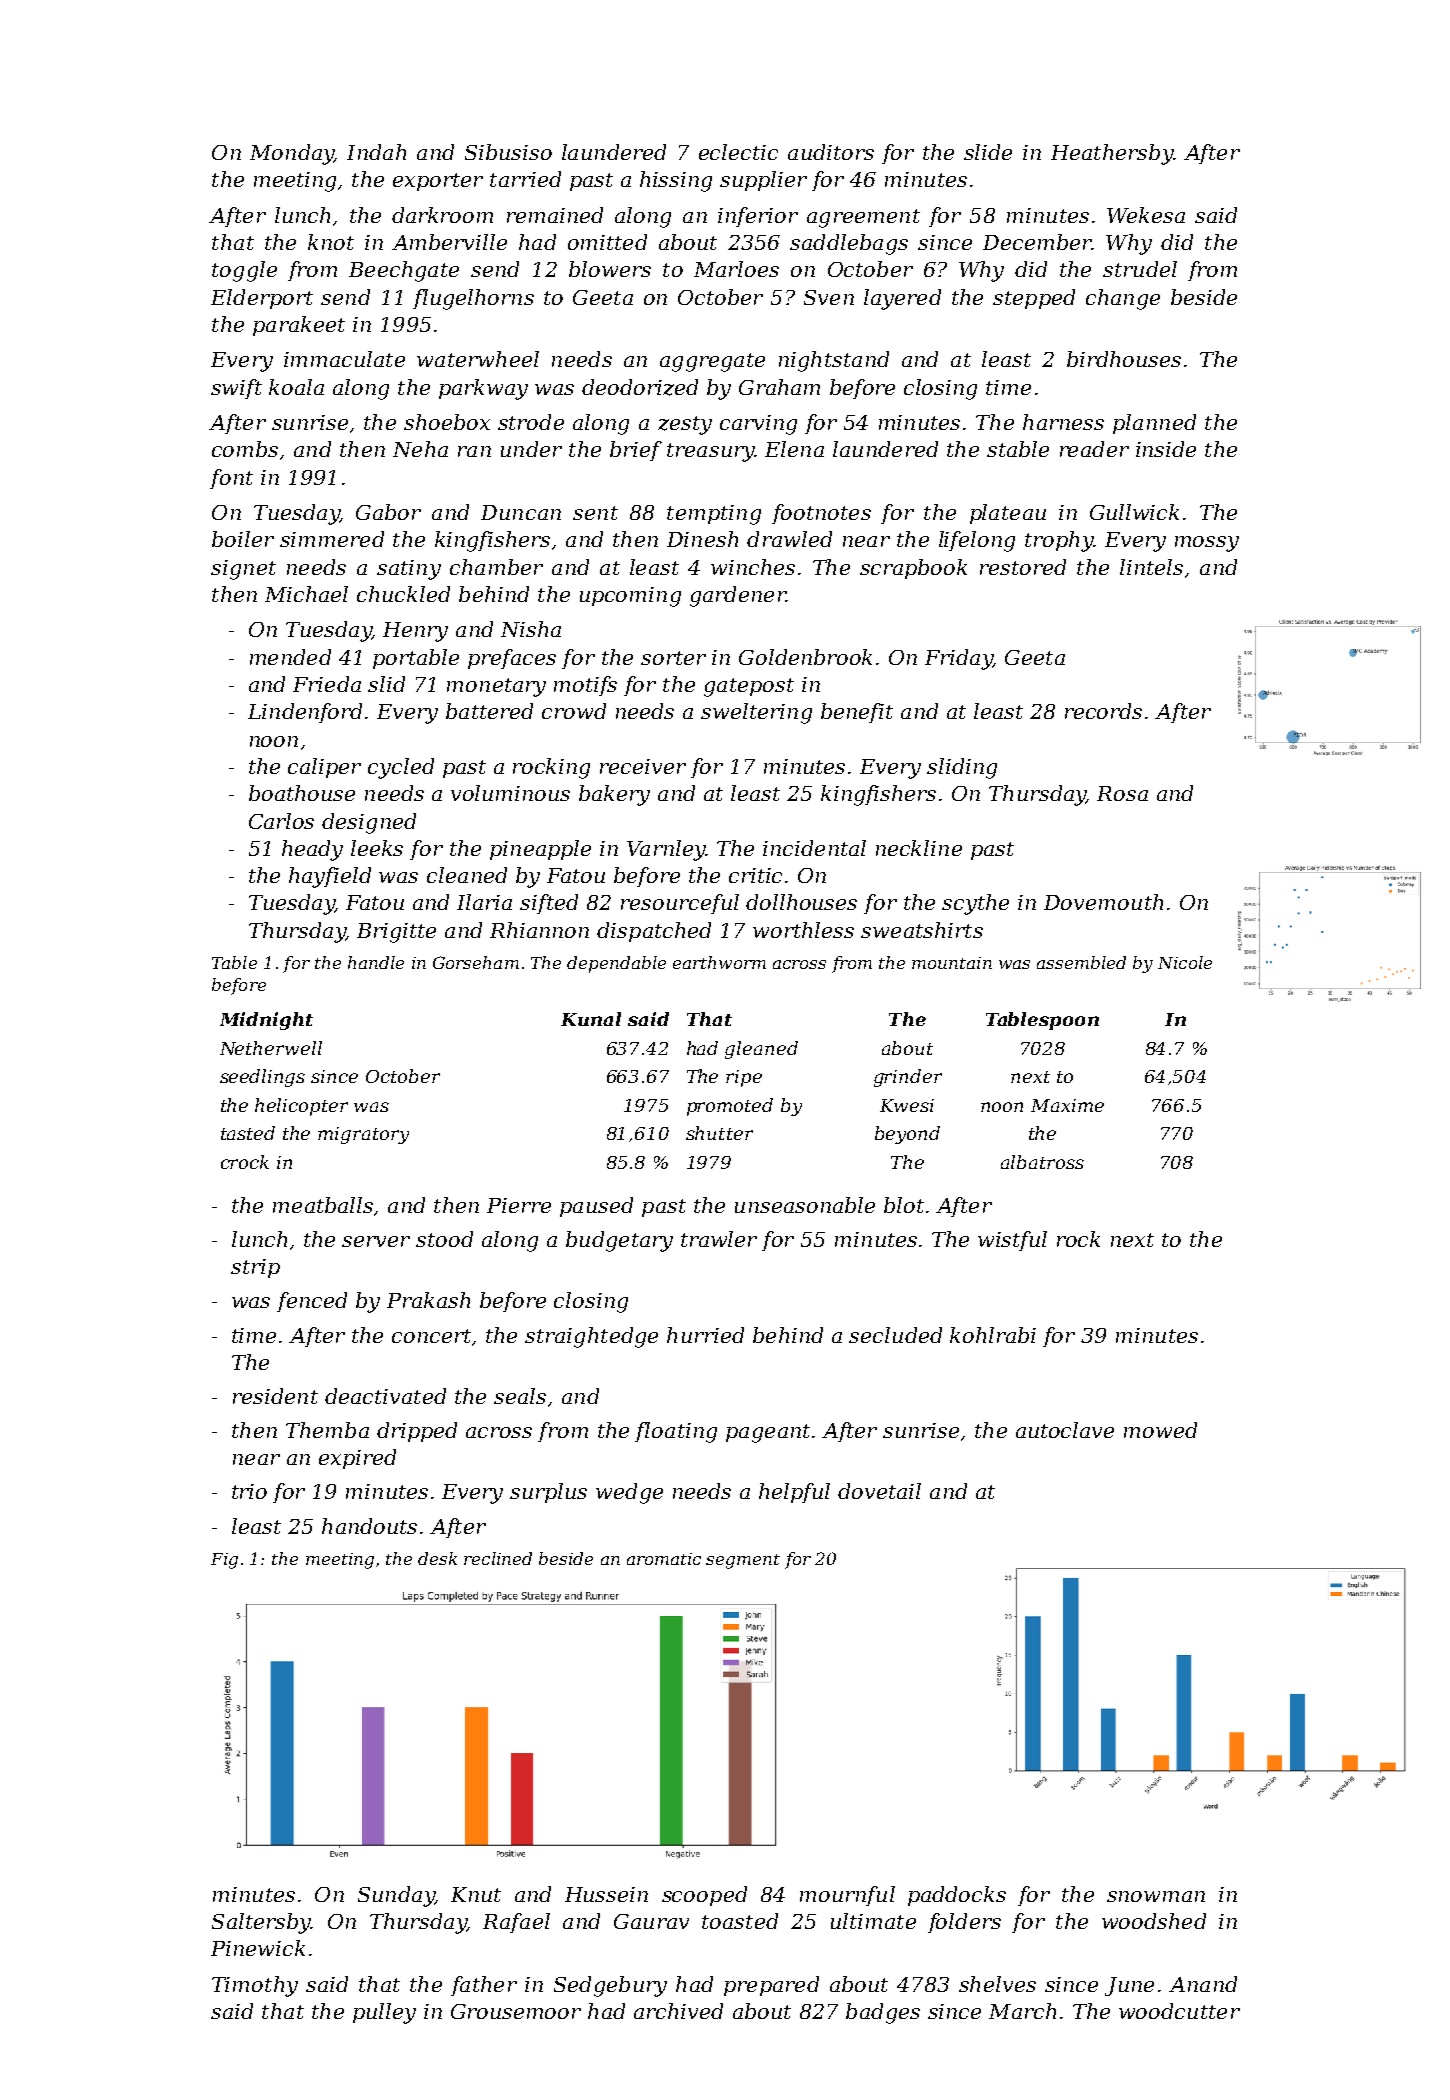  I want to click on Maxime, so click(1067, 1105).
